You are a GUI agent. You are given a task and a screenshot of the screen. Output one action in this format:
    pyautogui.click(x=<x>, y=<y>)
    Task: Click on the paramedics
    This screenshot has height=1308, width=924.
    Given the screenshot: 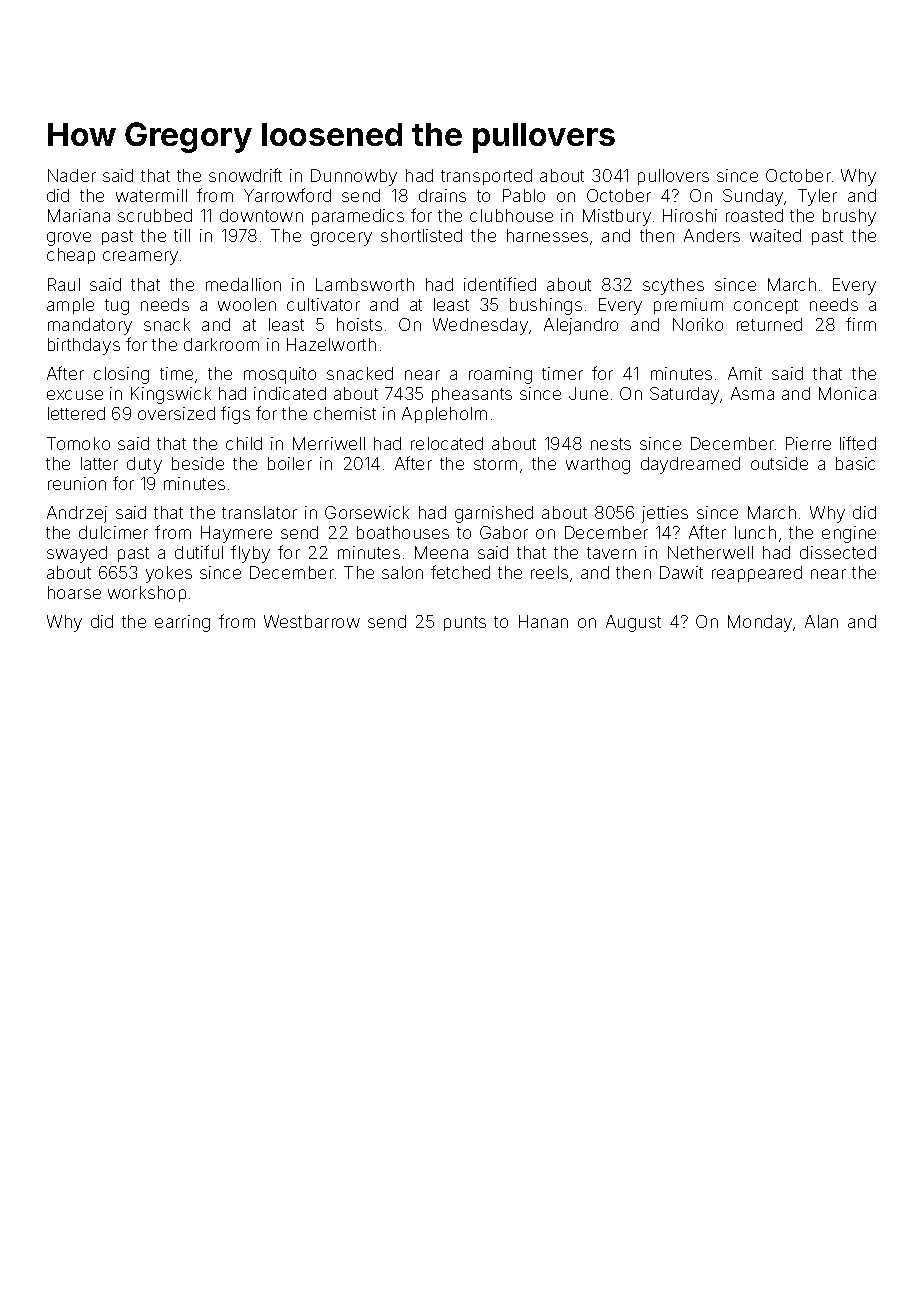 What is the action you would take?
    pyautogui.click(x=358, y=217)
